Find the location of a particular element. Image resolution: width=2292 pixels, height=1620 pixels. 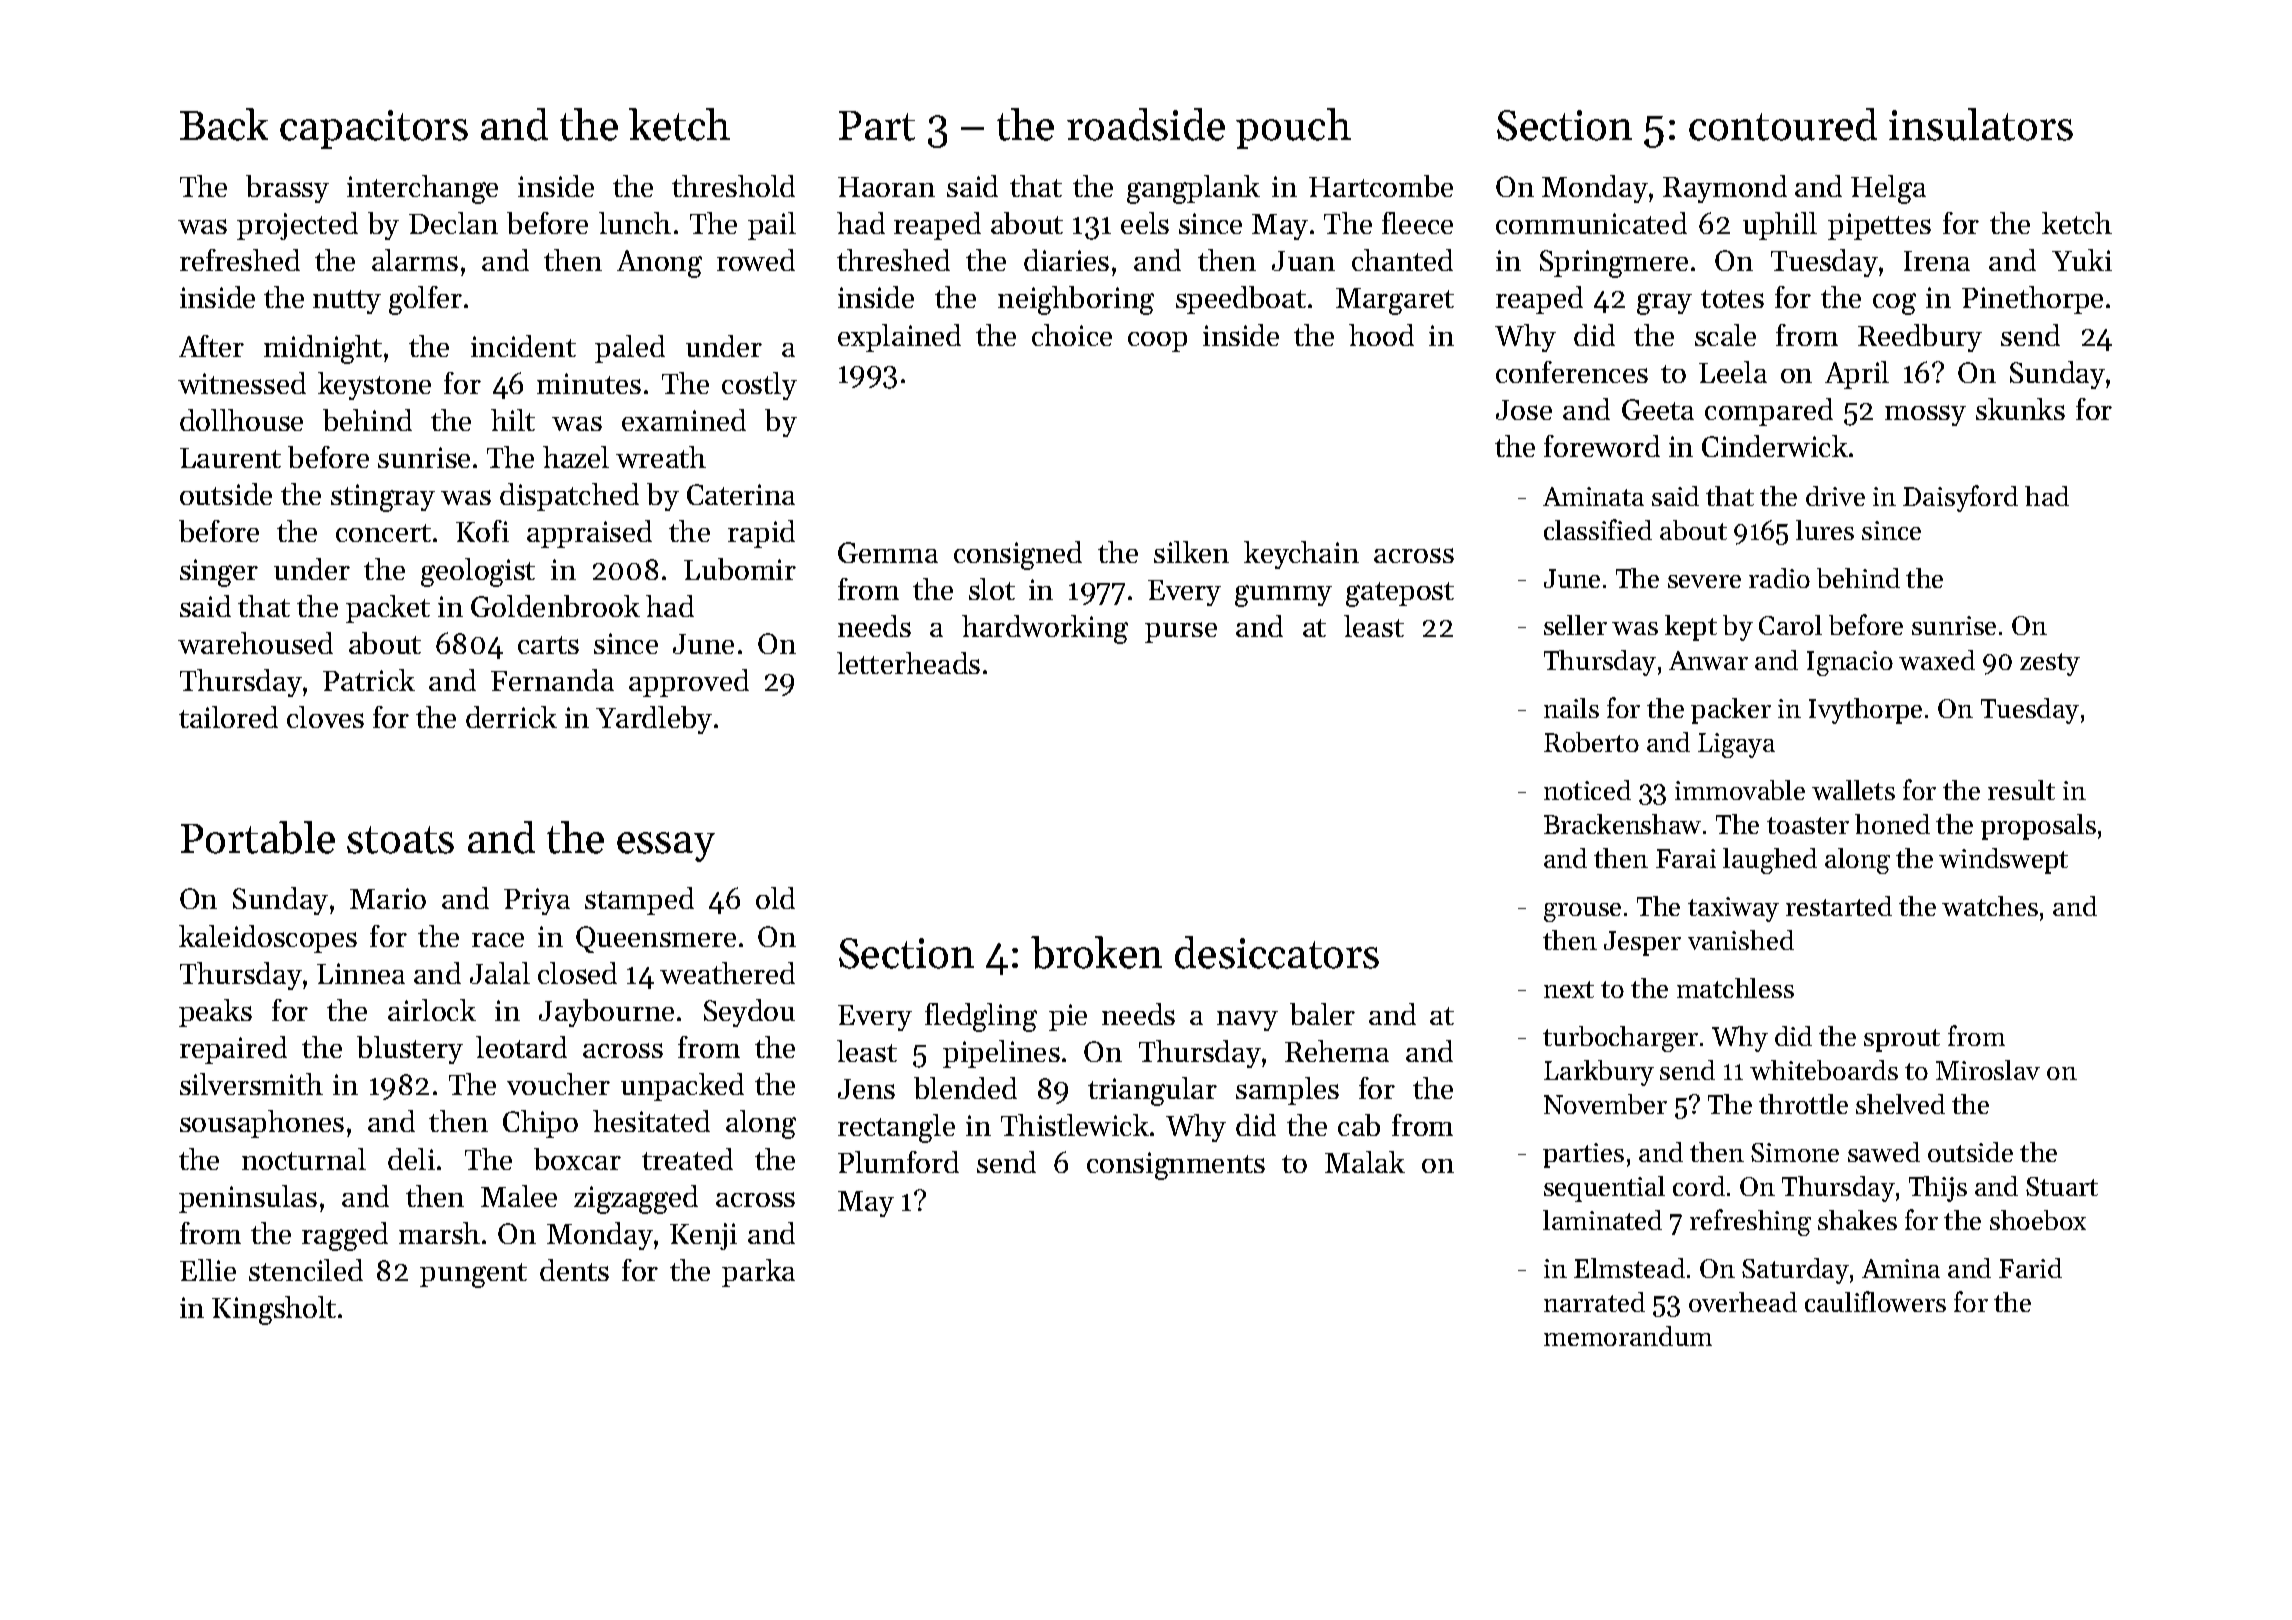

cauliflowers is located at coordinates (1875, 1301).
